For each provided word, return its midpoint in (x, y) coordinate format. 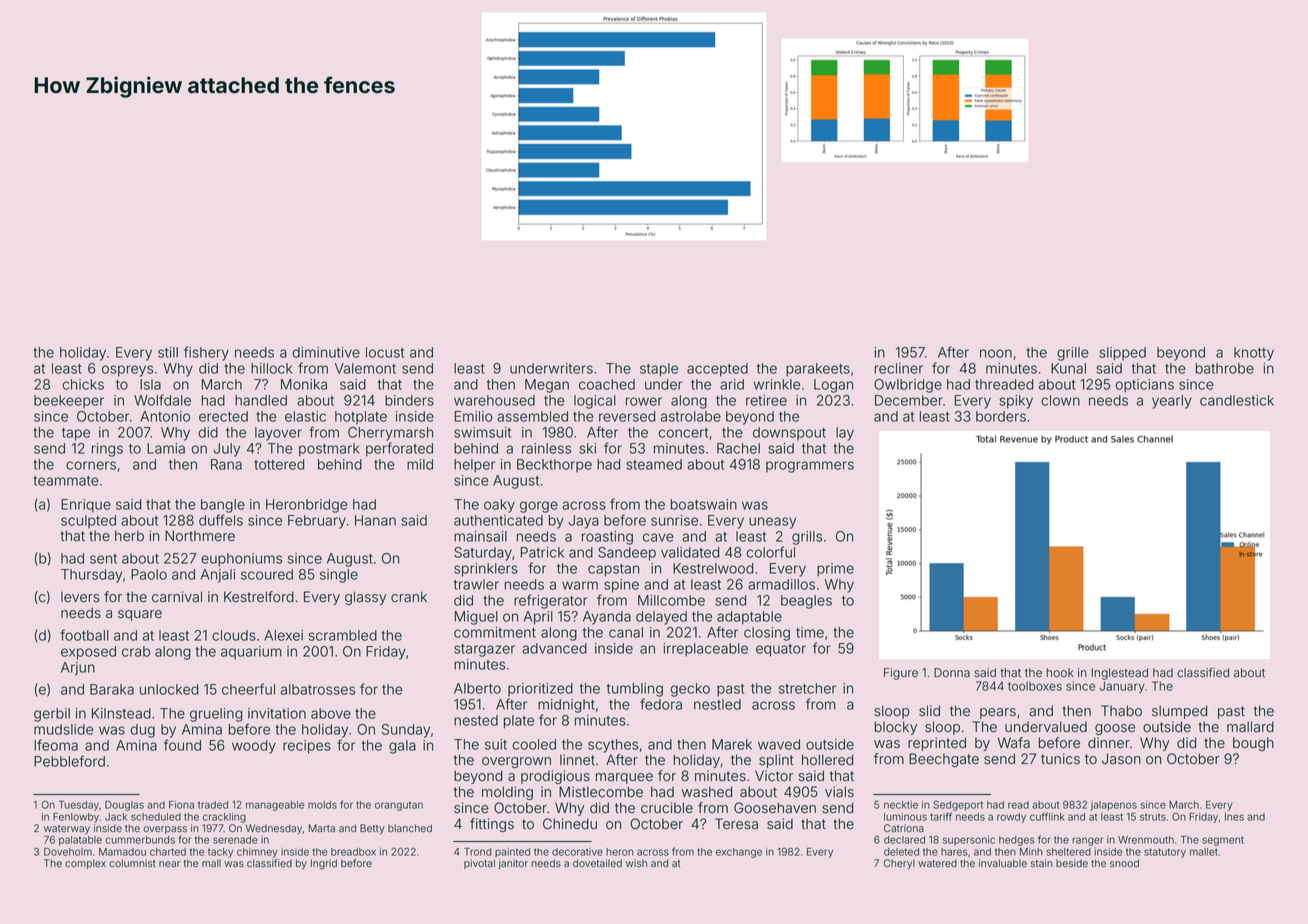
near (169, 864)
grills (807, 538)
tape (76, 434)
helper (474, 466)
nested (476, 720)
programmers (810, 467)
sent (103, 559)
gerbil (52, 715)
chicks (83, 384)
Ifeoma (56, 745)
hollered (827, 760)
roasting (607, 538)
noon (996, 353)
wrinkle (776, 384)
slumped (1179, 712)
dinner (1109, 743)
